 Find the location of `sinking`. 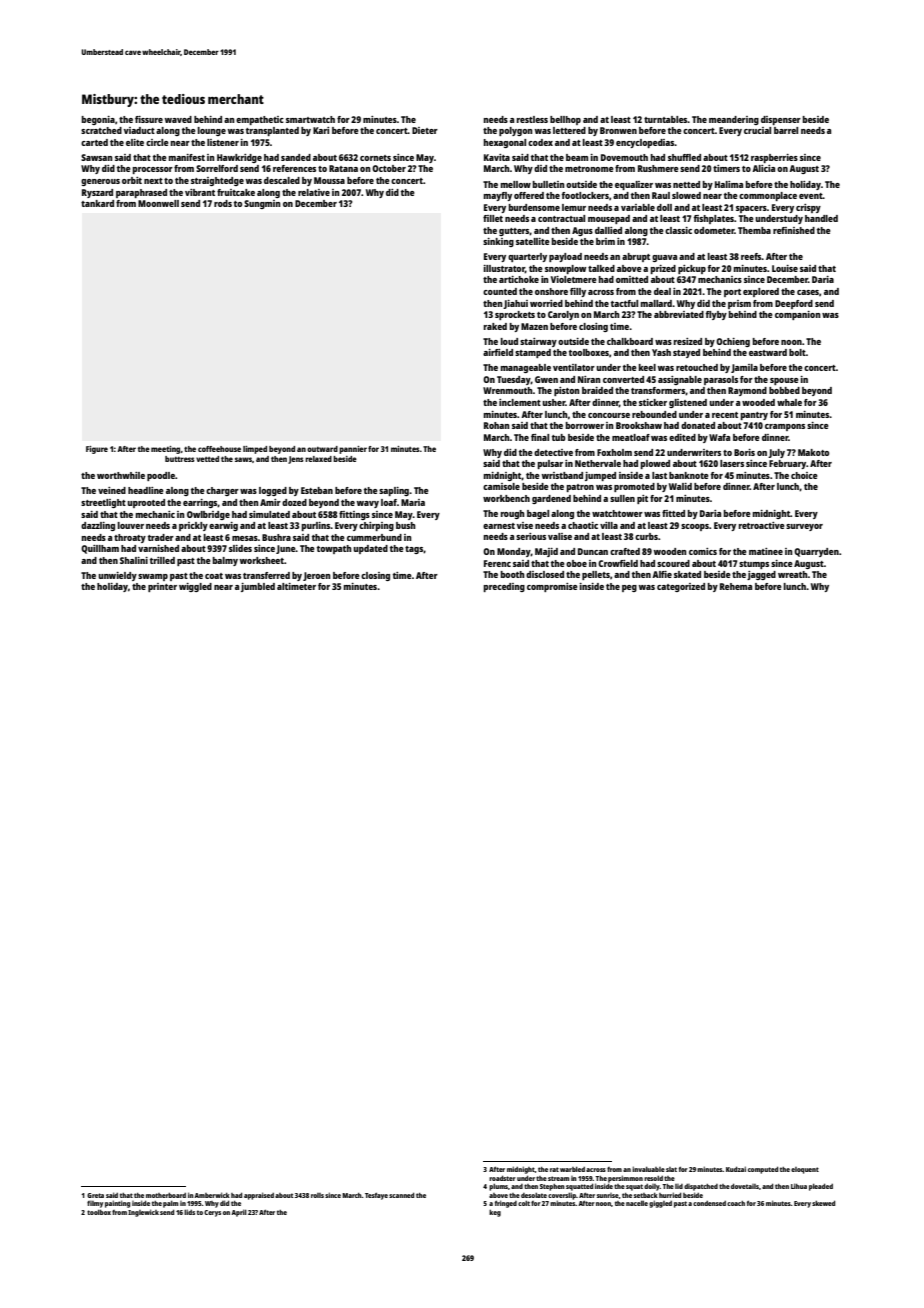

sinking is located at coordinates (498, 242).
